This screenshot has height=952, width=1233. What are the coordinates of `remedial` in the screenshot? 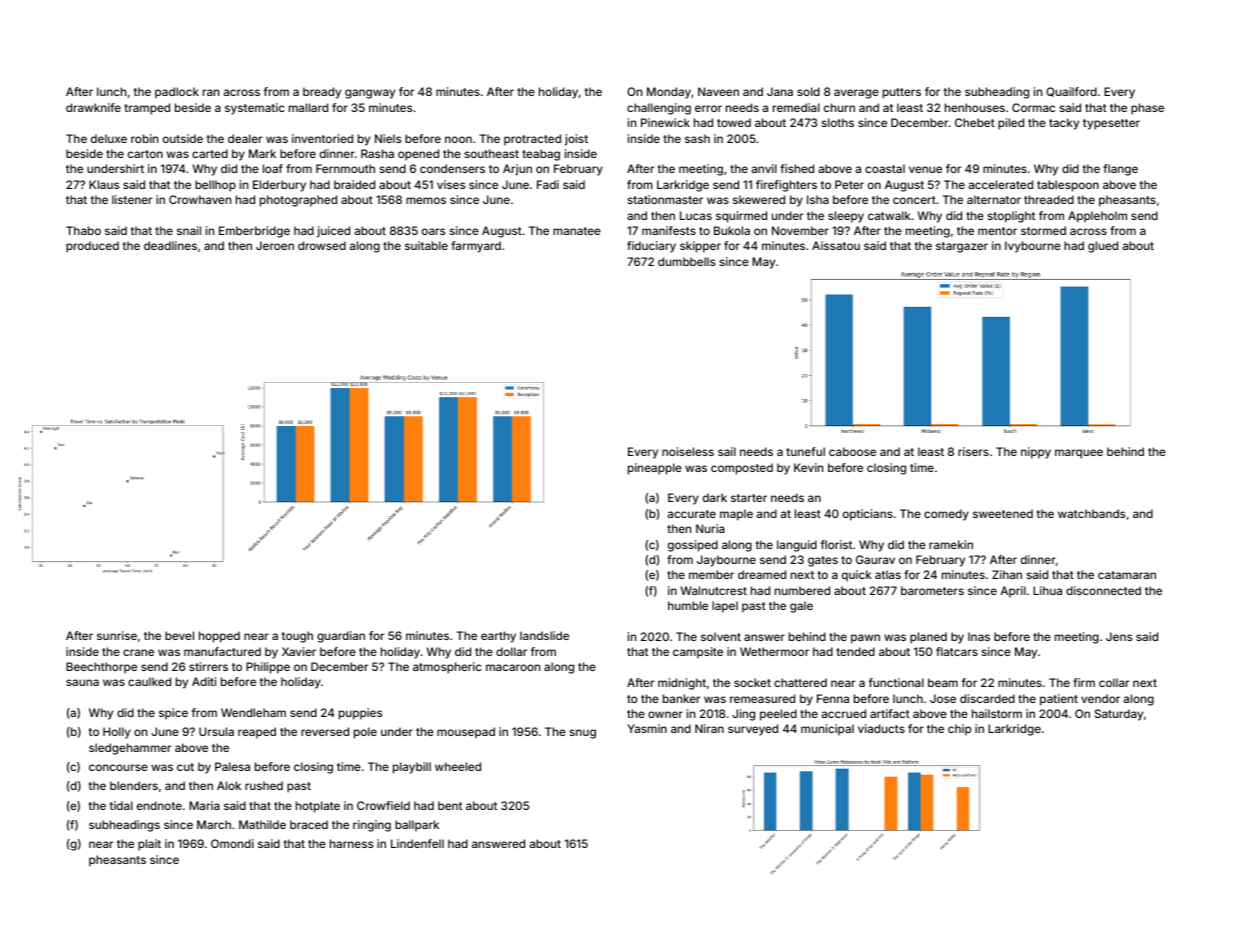 It's located at (796, 107).
